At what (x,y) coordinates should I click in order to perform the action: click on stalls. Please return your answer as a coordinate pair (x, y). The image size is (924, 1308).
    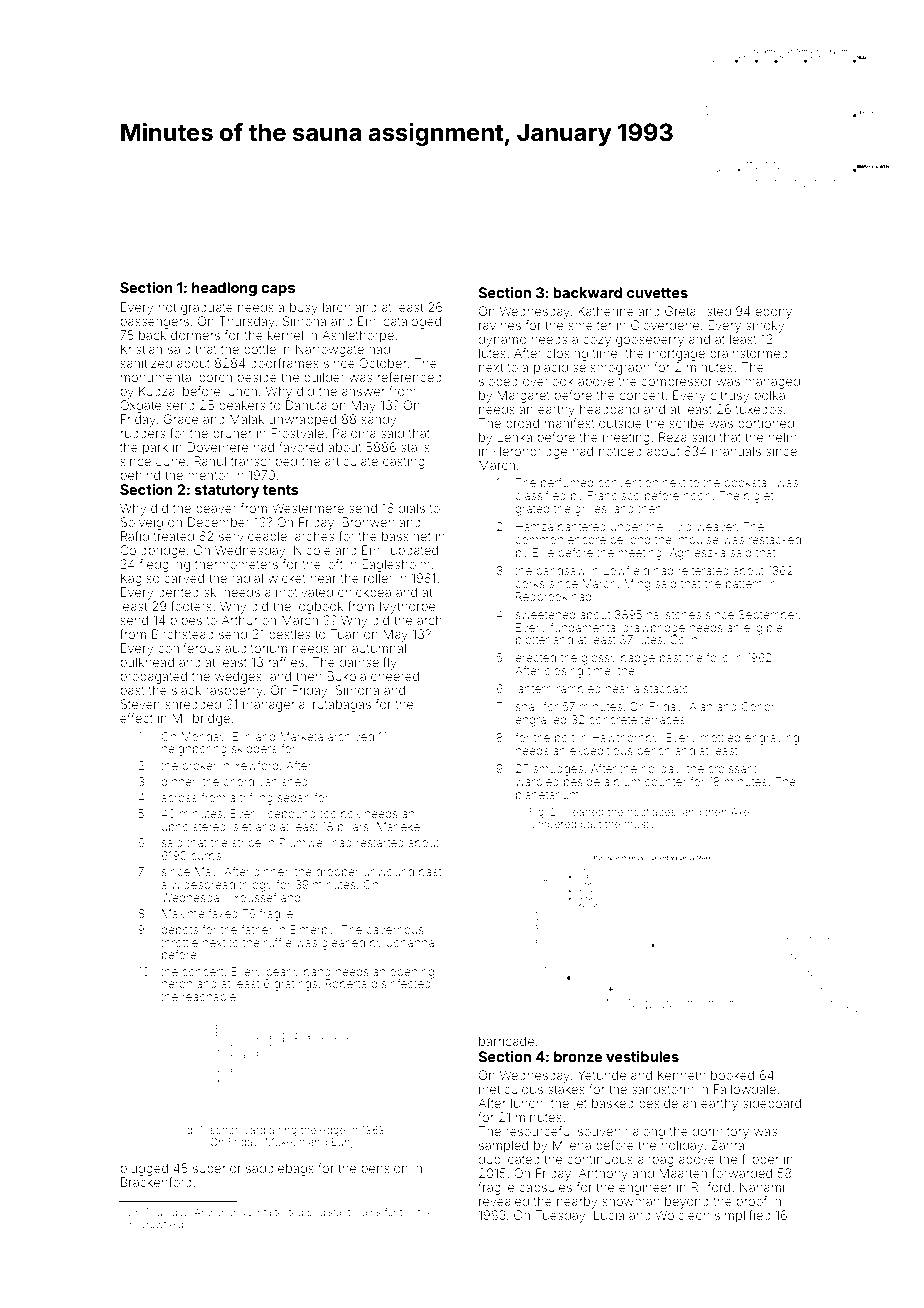
    Looking at the image, I should click on (415, 447).
